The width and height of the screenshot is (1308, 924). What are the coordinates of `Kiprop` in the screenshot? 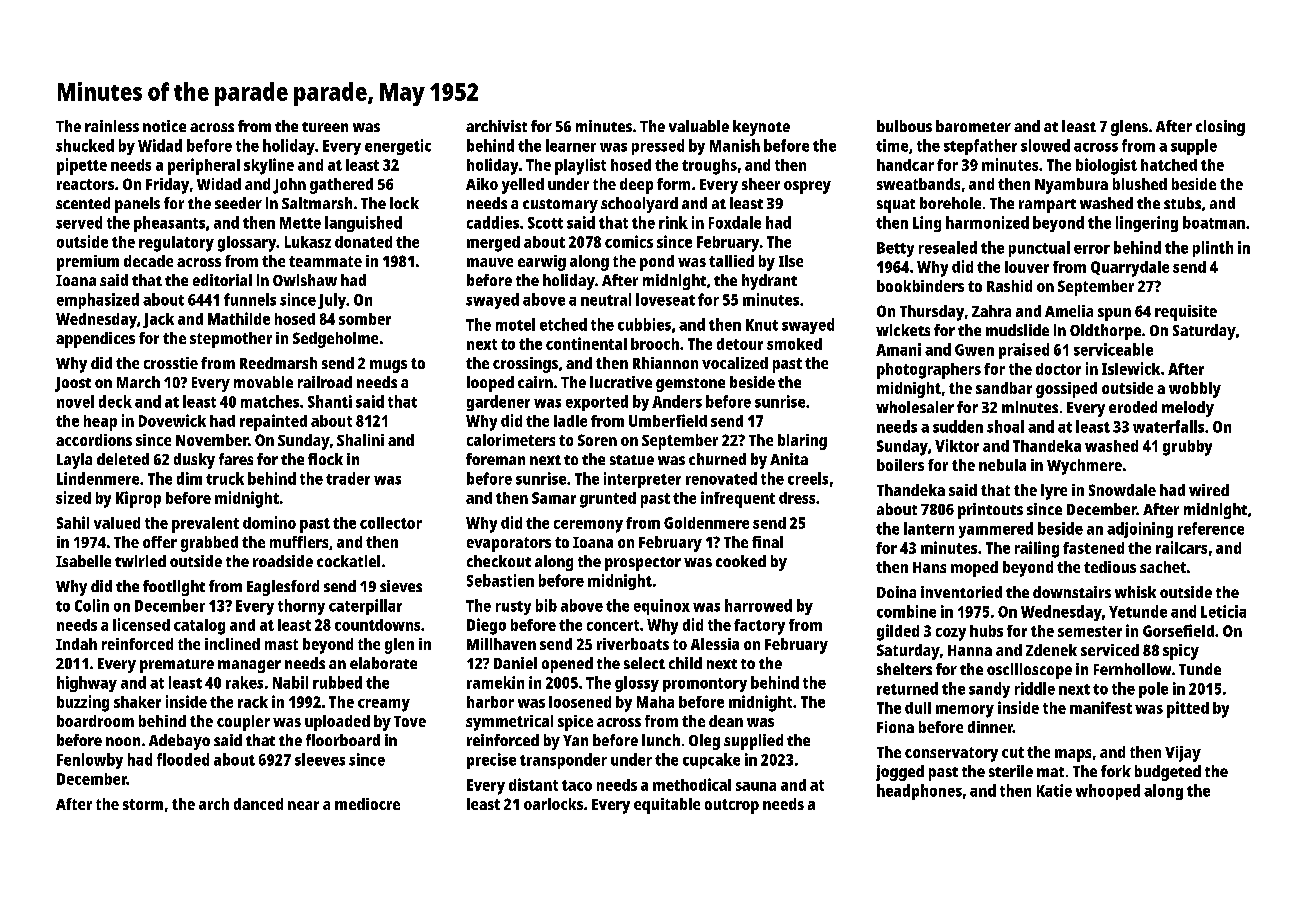 It's located at (138, 499).
